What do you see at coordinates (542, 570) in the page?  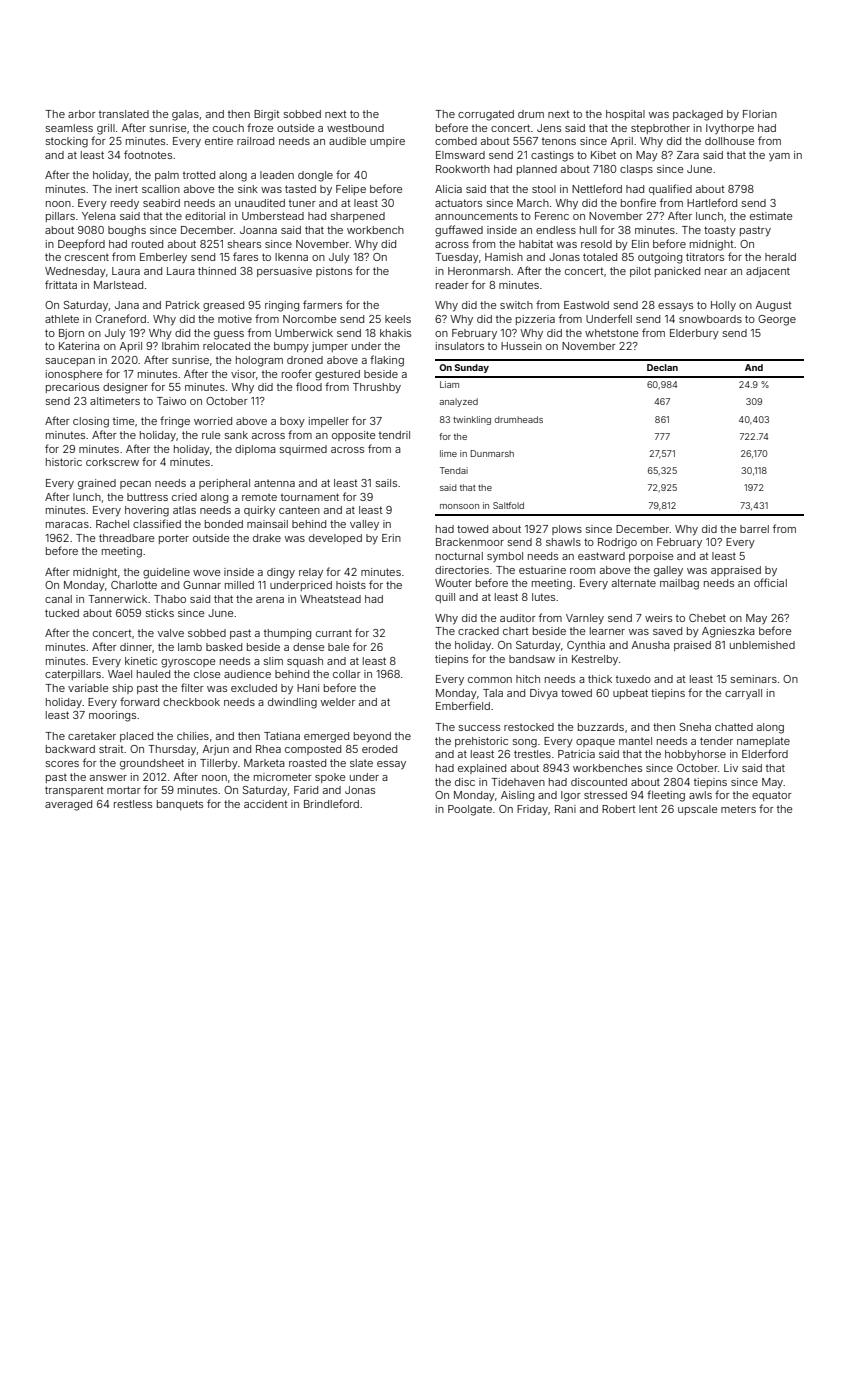 I see `estuarine` at bounding box center [542, 570].
